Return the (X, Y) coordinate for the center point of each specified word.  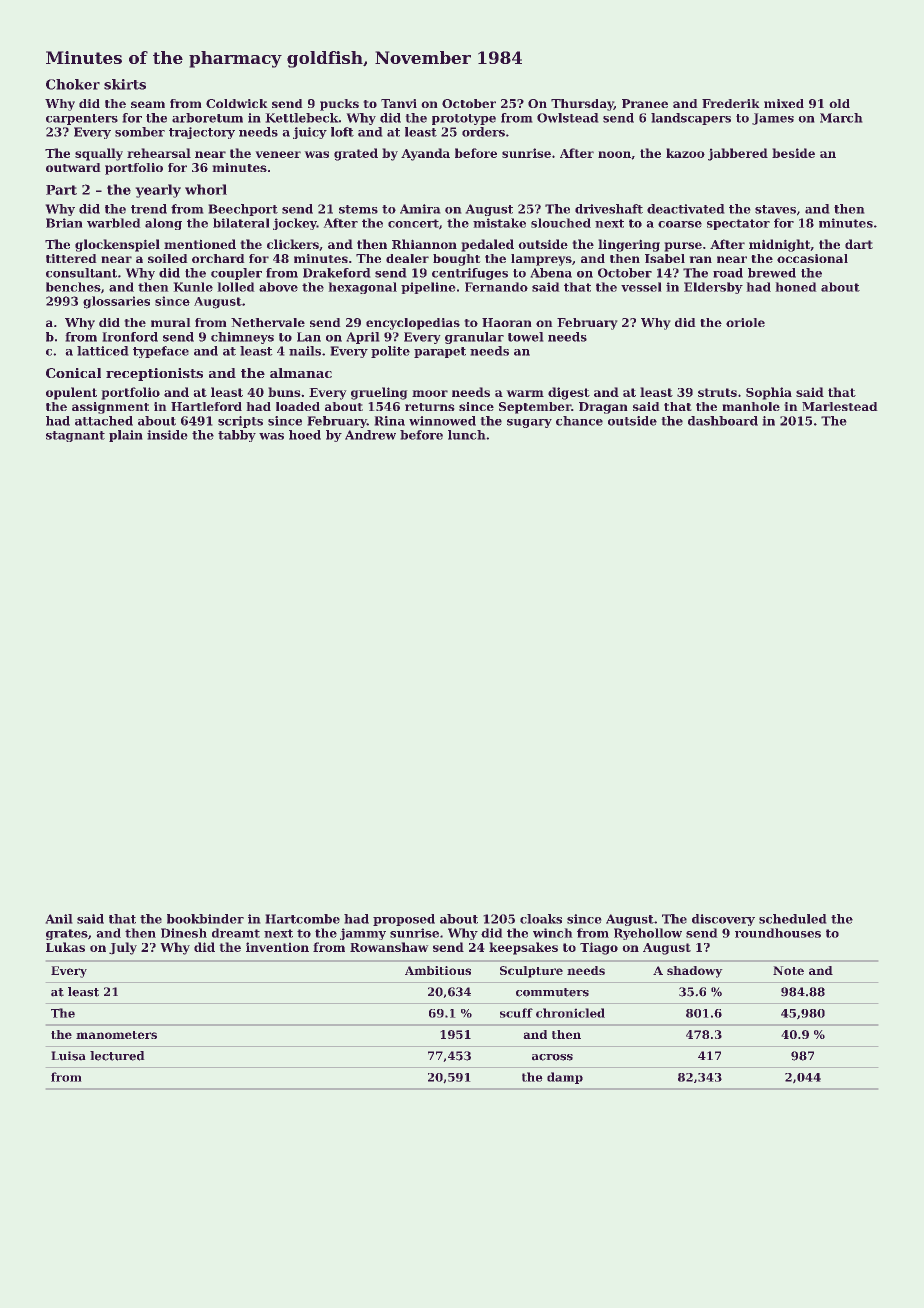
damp (565, 1078)
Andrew (370, 435)
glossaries (116, 302)
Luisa (68, 1056)
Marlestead (839, 406)
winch (552, 933)
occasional (812, 258)
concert (413, 223)
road (728, 273)
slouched (561, 223)
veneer (278, 154)
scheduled (792, 919)
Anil (59, 919)
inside (167, 435)
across (552, 1057)
